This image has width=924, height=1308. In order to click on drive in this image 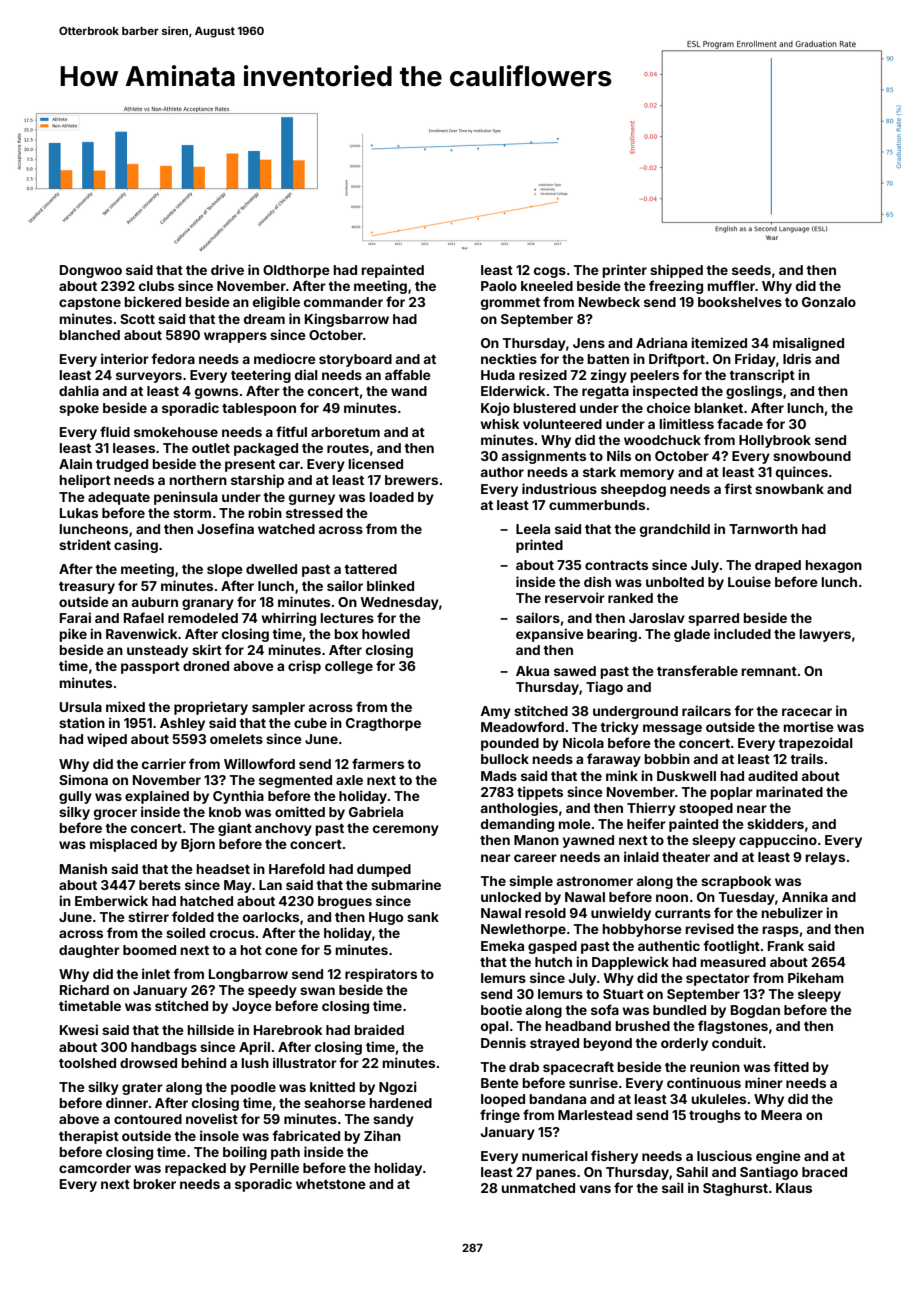, I will do `click(227, 269)`.
